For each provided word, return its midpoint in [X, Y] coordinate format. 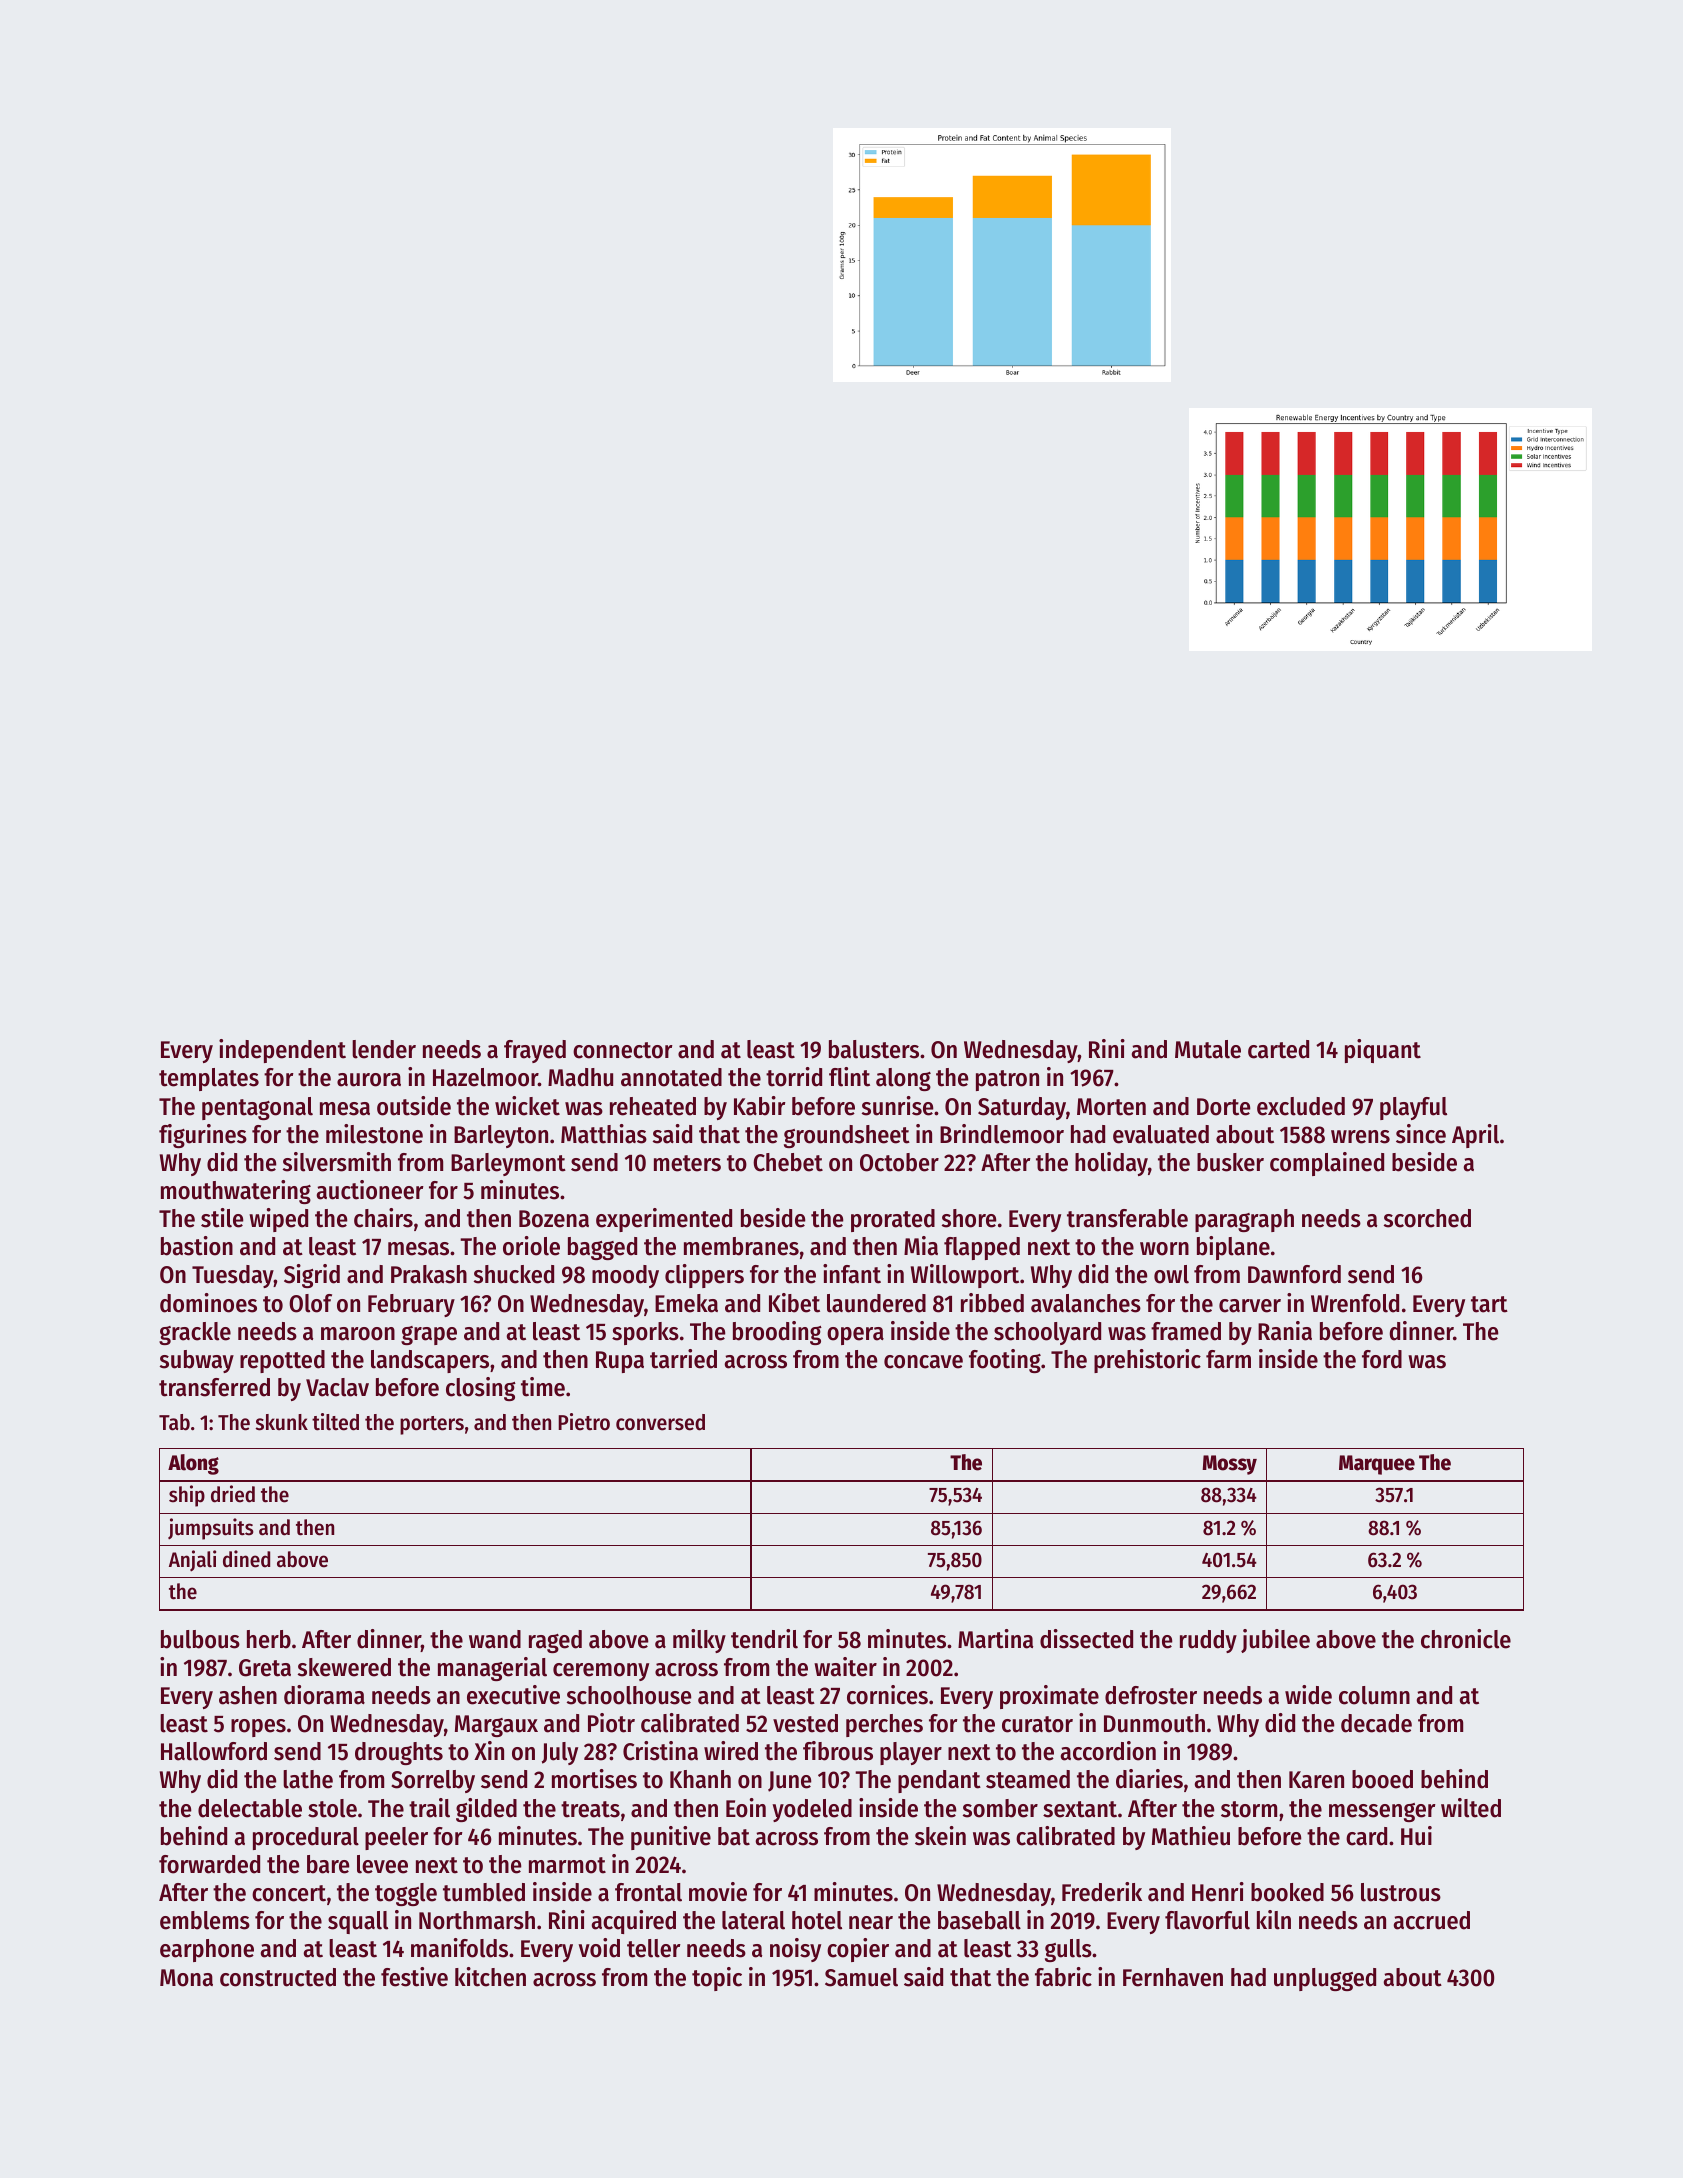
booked [1287, 1892]
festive [414, 1977]
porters [432, 1425]
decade [1376, 1723]
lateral [753, 1920]
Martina [995, 1639]
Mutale [1208, 1049]
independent [282, 1051]
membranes [741, 1246]
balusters [874, 1049]
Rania [1285, 1331]
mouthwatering [236, 1192]
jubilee [1275, 1641]
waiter [845, 1667]
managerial [492, 1669]
